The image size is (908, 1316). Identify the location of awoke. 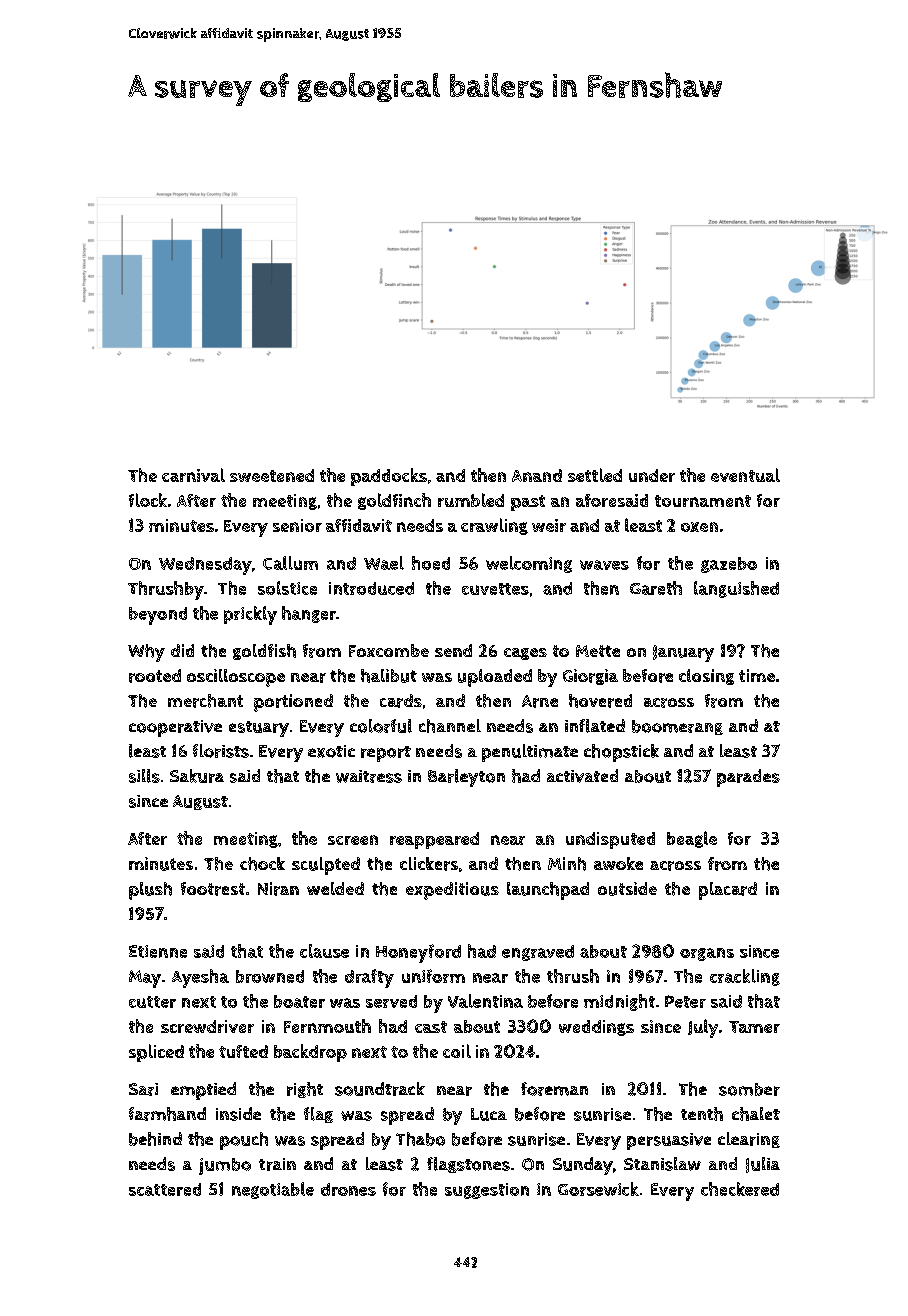
(618, 863).
